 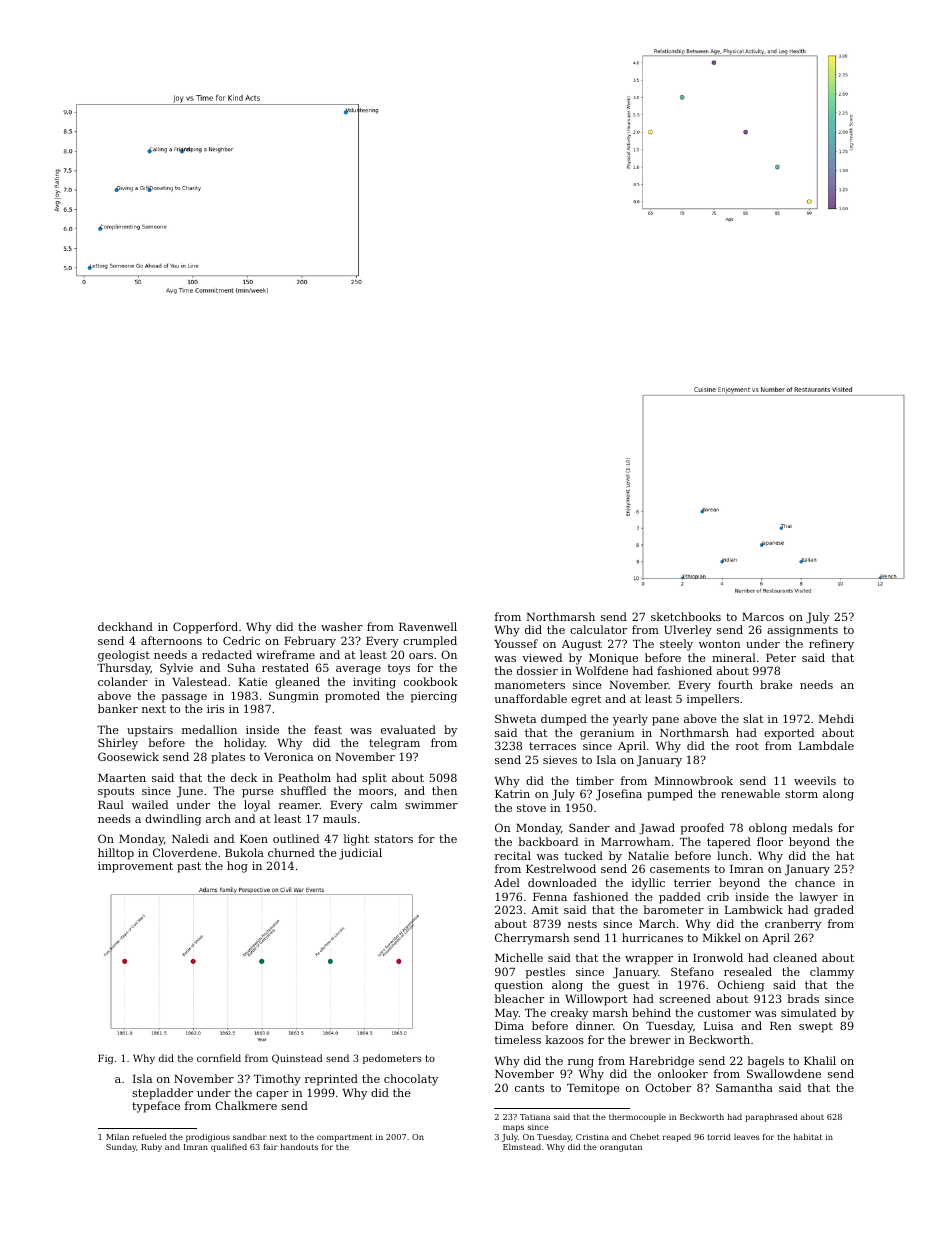 What do you see at coordinates (162, 1094) in the page?
I see `stepladder` at bounding box center [162, 1094].
